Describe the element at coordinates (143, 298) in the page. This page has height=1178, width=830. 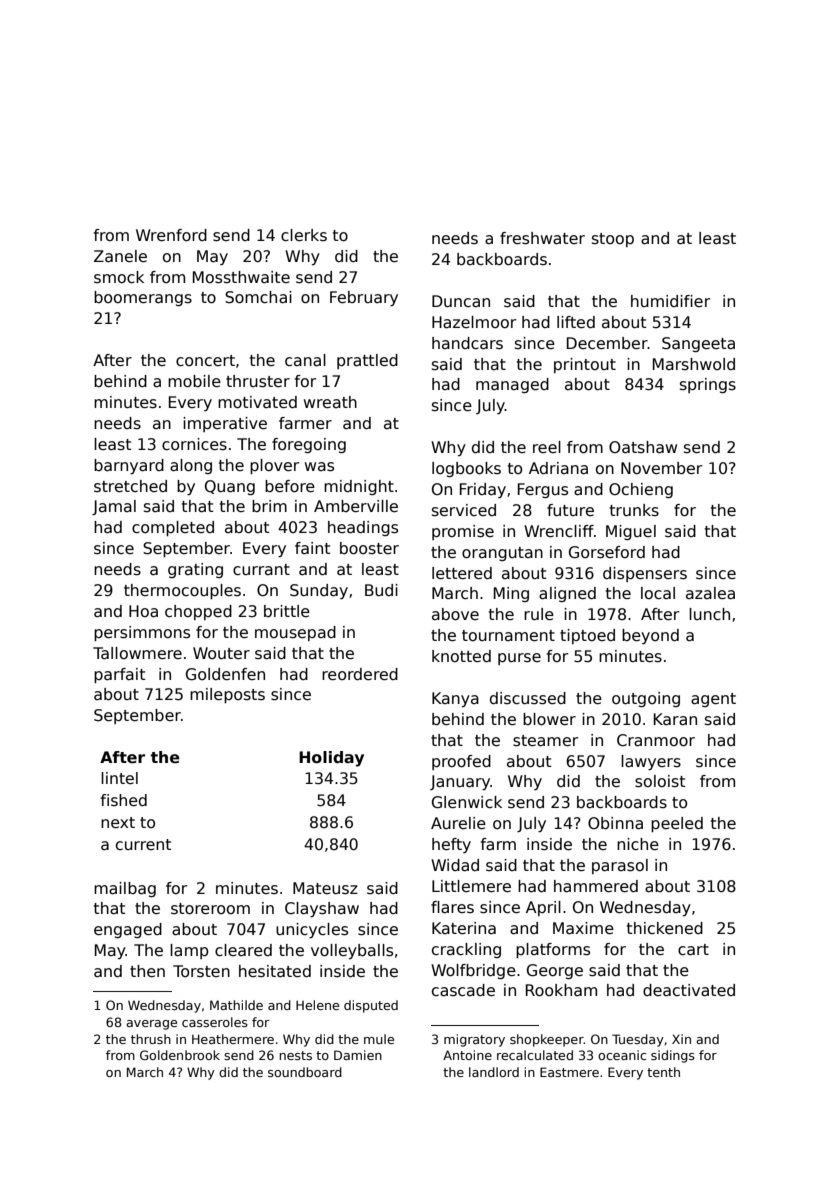
I see `boomerangs` at that location.
